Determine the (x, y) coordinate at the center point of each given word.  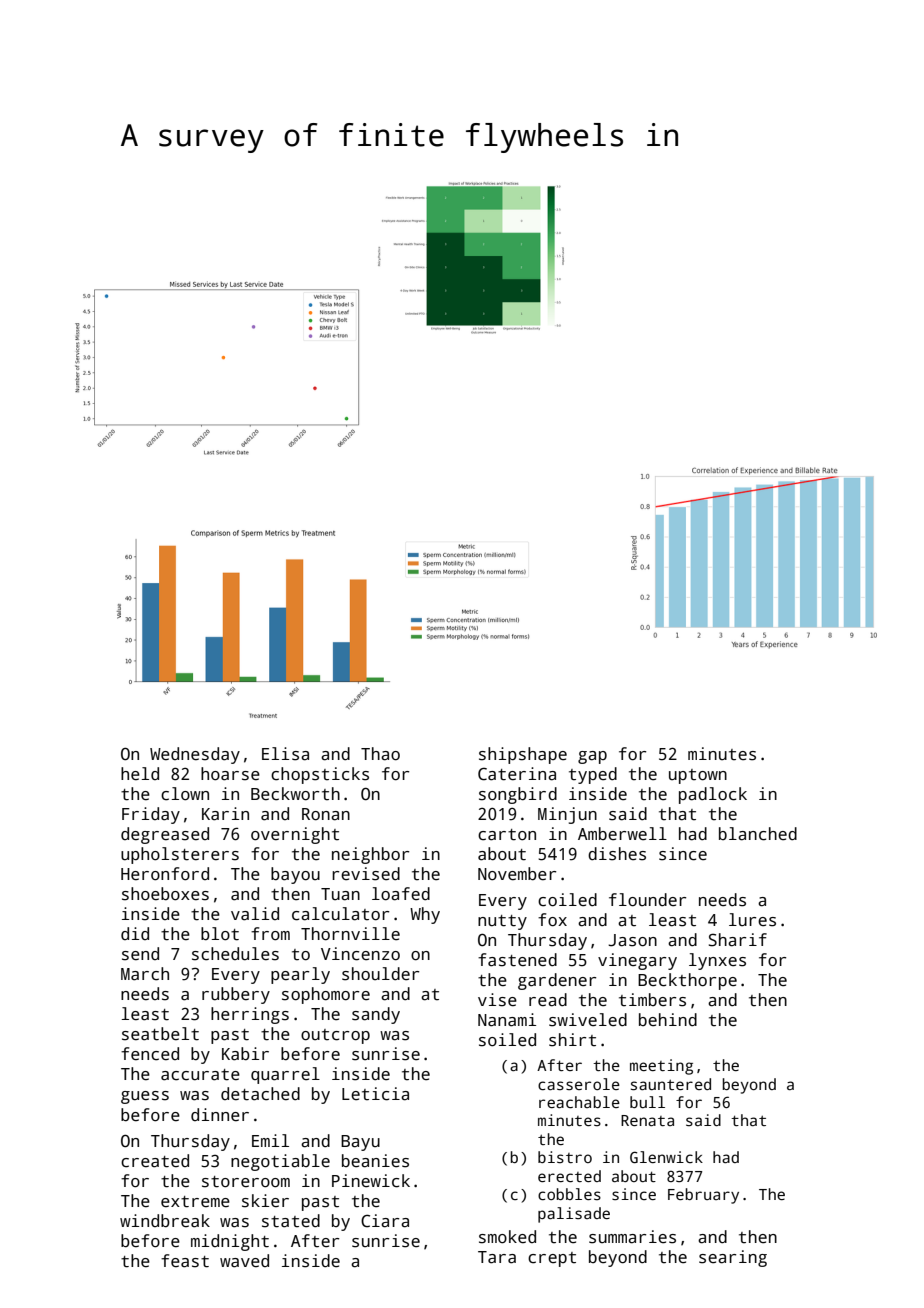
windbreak (165, 1221)
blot (220, 934)
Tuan (340, 894)
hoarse (230, 774)
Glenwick (666, 1157)
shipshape (523, 755)
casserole (579, 1084)
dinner (220, 1115)
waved (244, 1261)
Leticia (375, 1094)
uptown (698, 776)
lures (752, 920)
